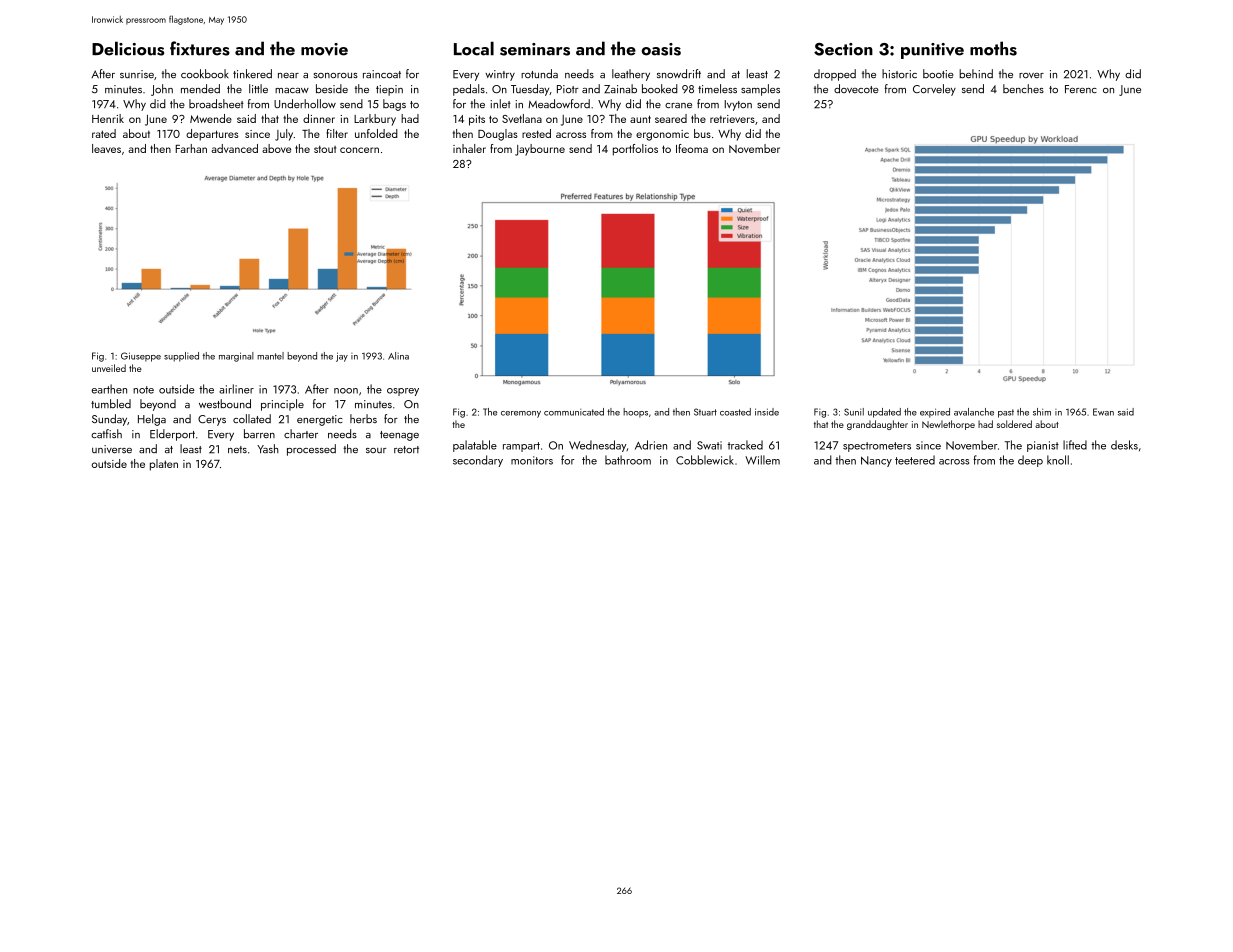 The image size is (1233, 952). I want to click on osprey, so click(403, 392).
